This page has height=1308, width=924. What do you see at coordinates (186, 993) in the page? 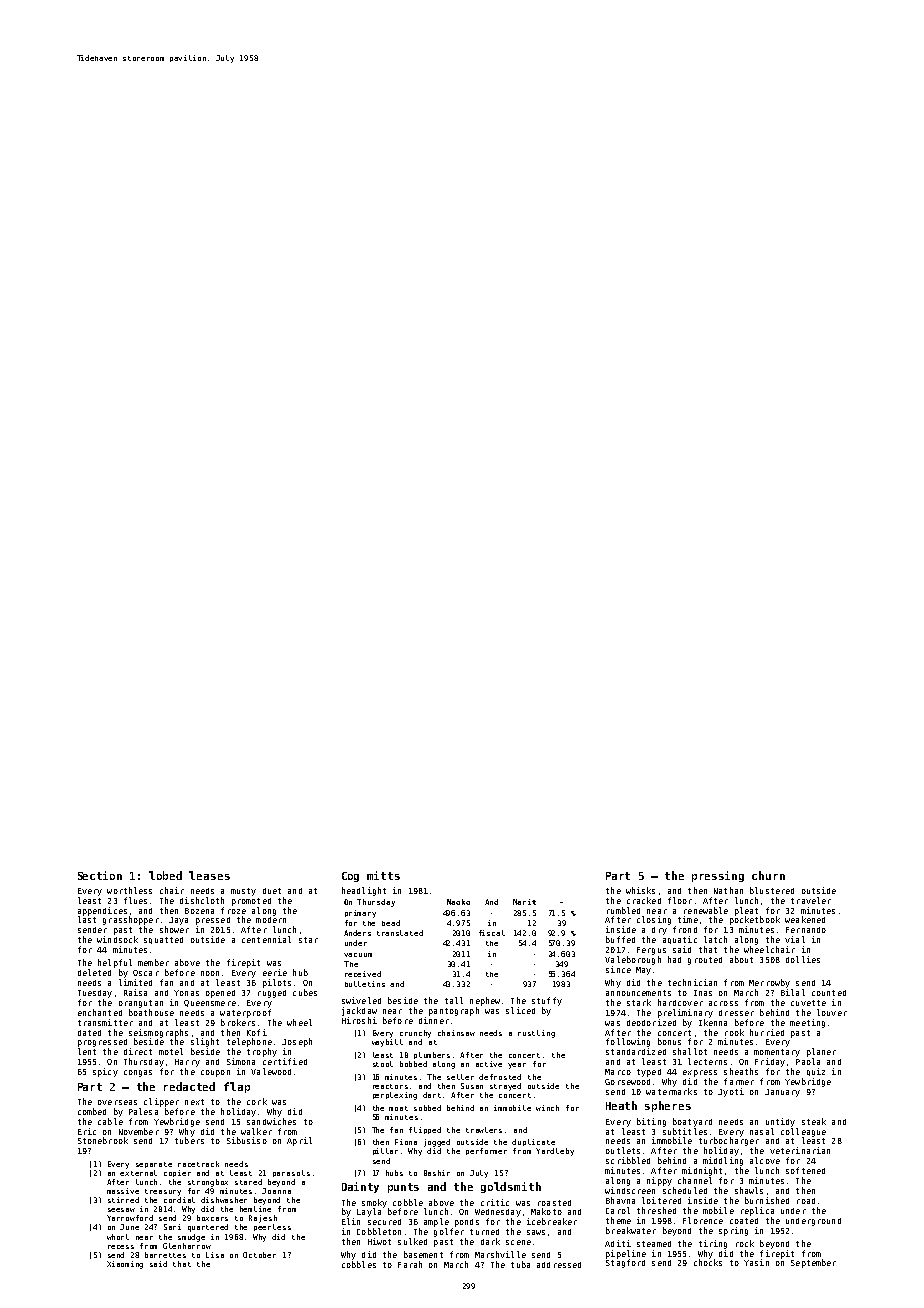
I see `Yonas` at bounding box center [186, 993].
